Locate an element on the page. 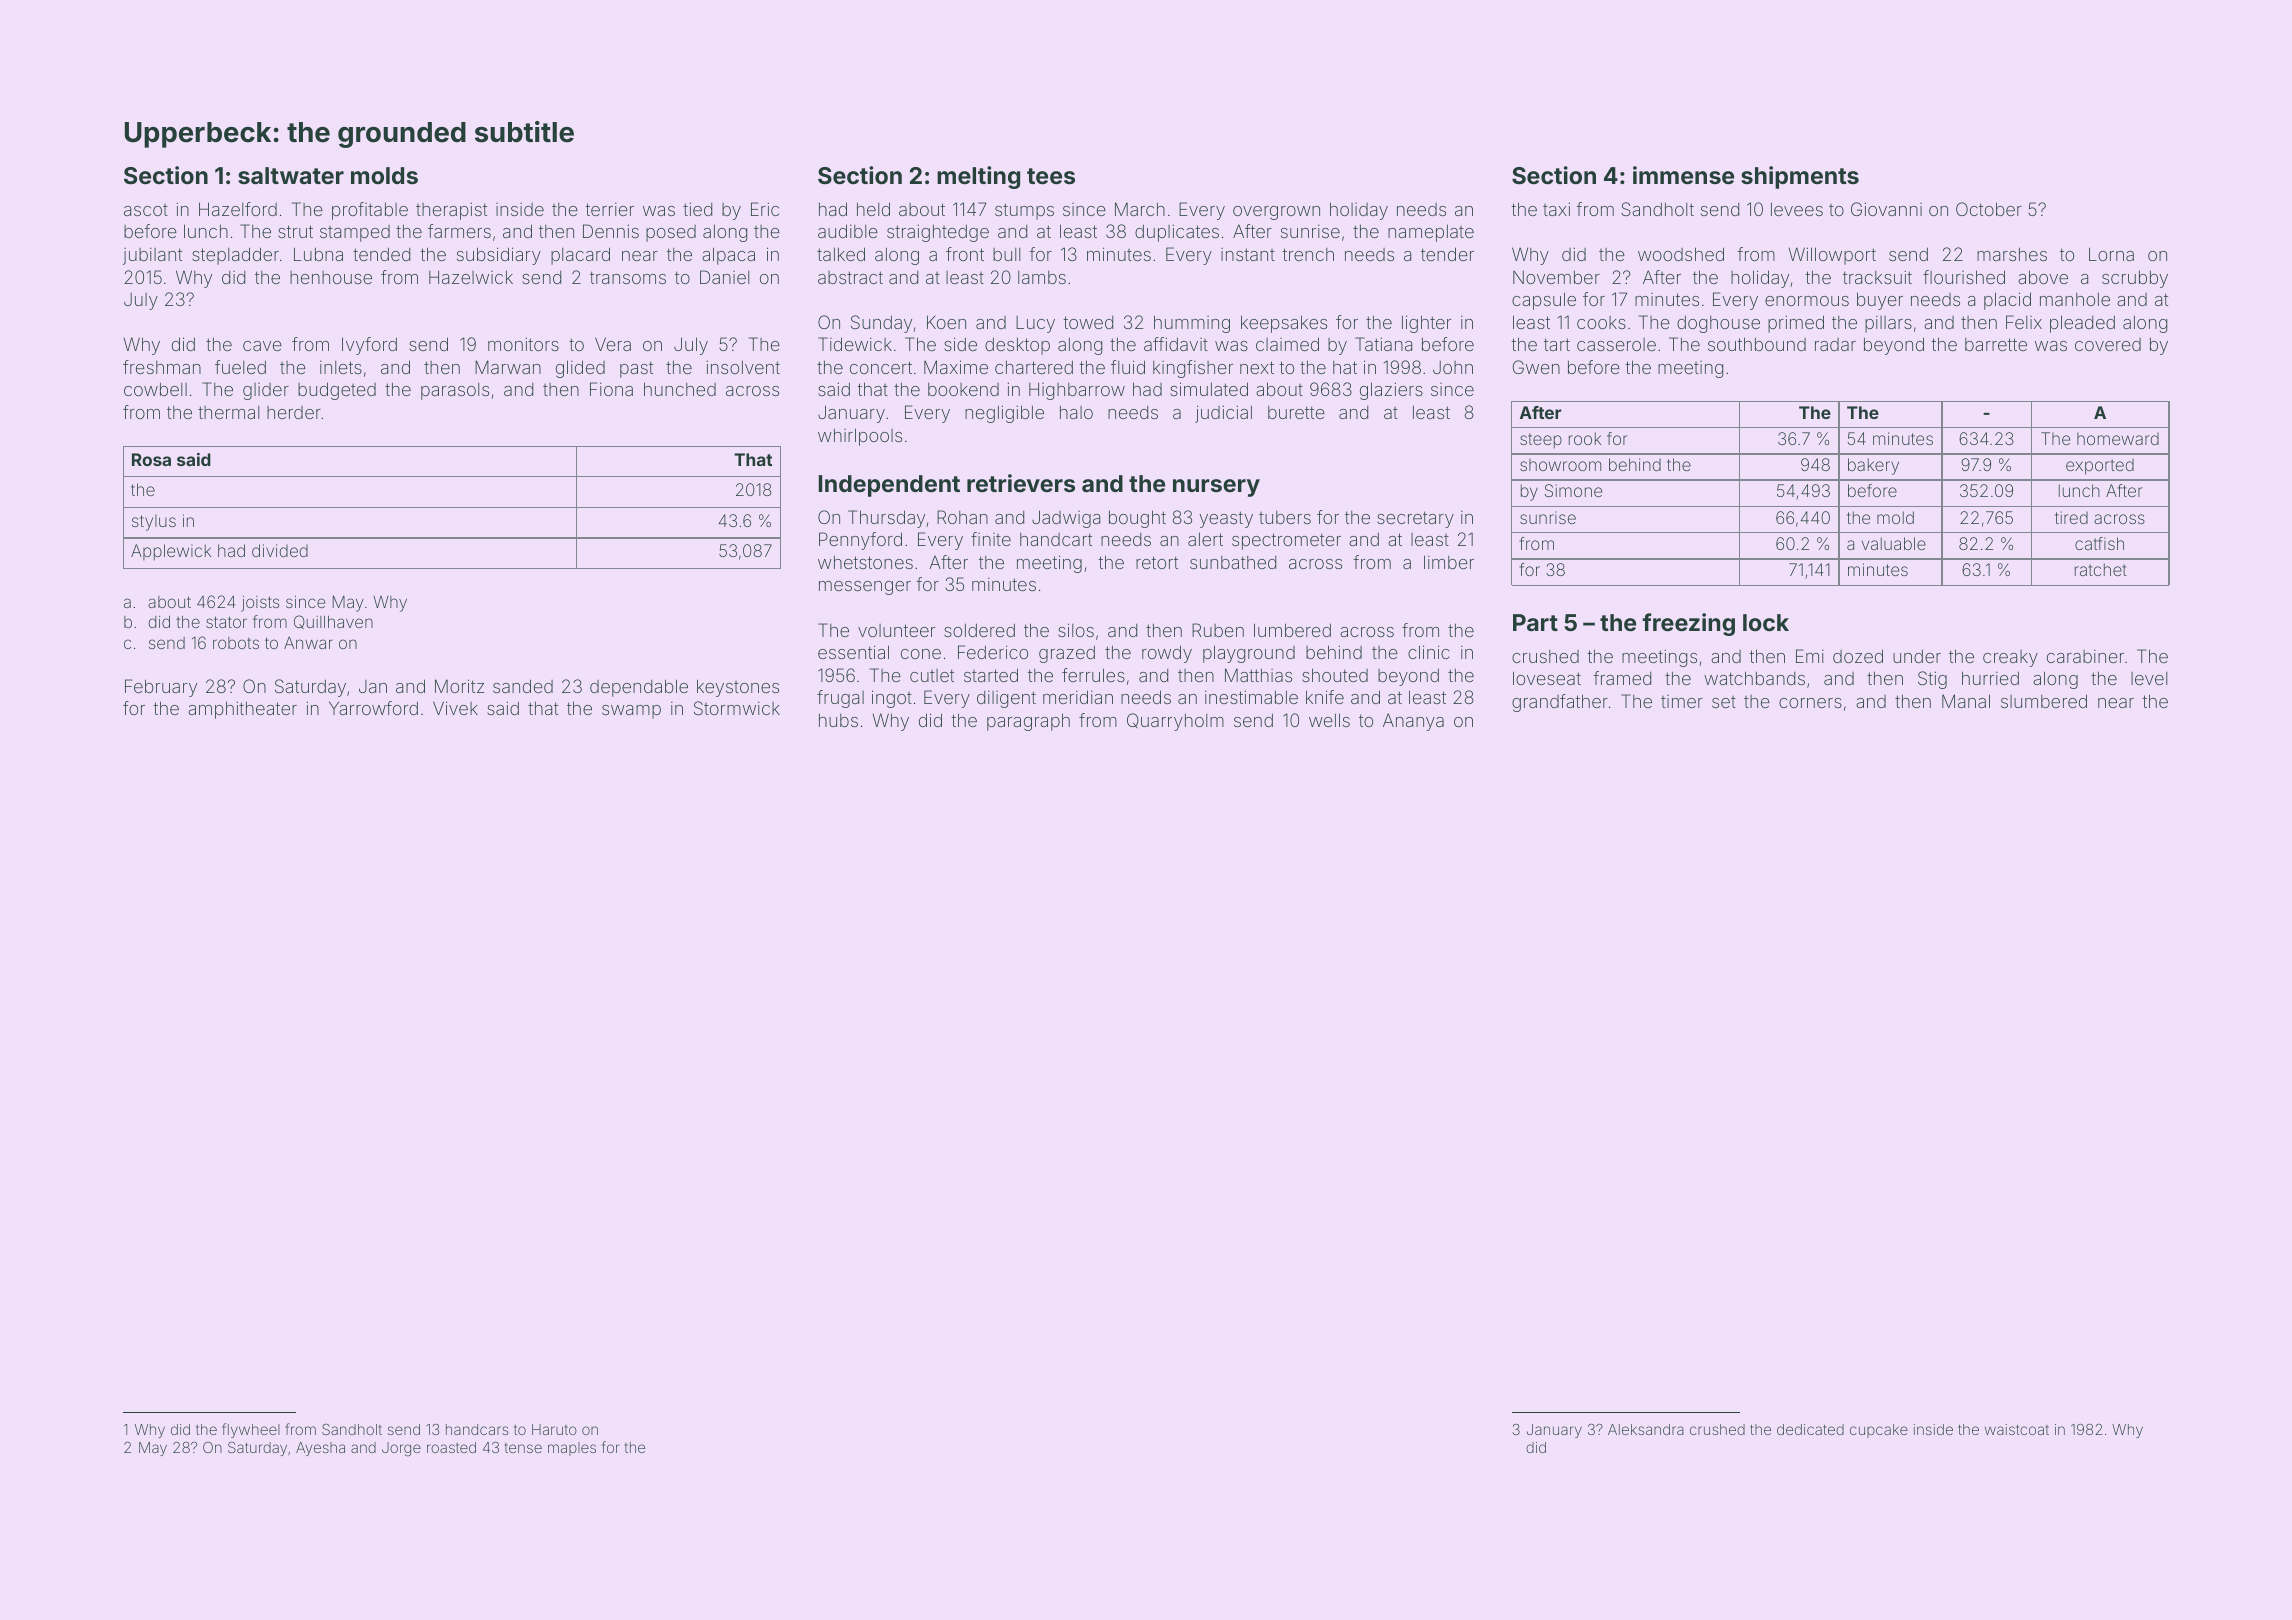 The image size is (2292, 1620). Maxime is located at coordinates (956, 367).
